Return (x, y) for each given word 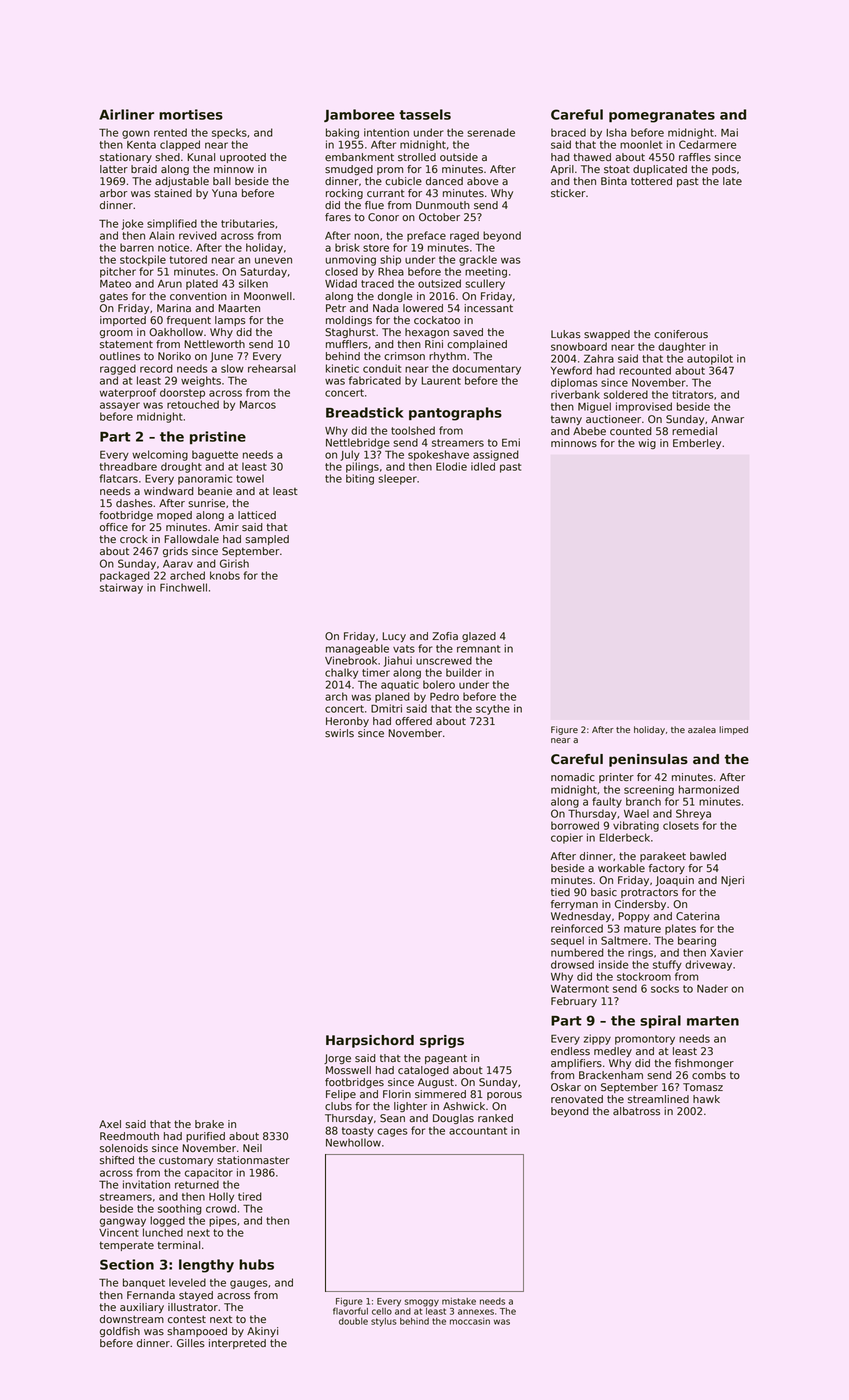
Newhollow (353, 1142)
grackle (478, 260)
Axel (110, 1124)
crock (134, 539)
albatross (636, 1111)
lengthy (206, 1266)
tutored (188, 259)
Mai (729, 132)
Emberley (697, 444)
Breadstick (365, 412)
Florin (397, 1094)
